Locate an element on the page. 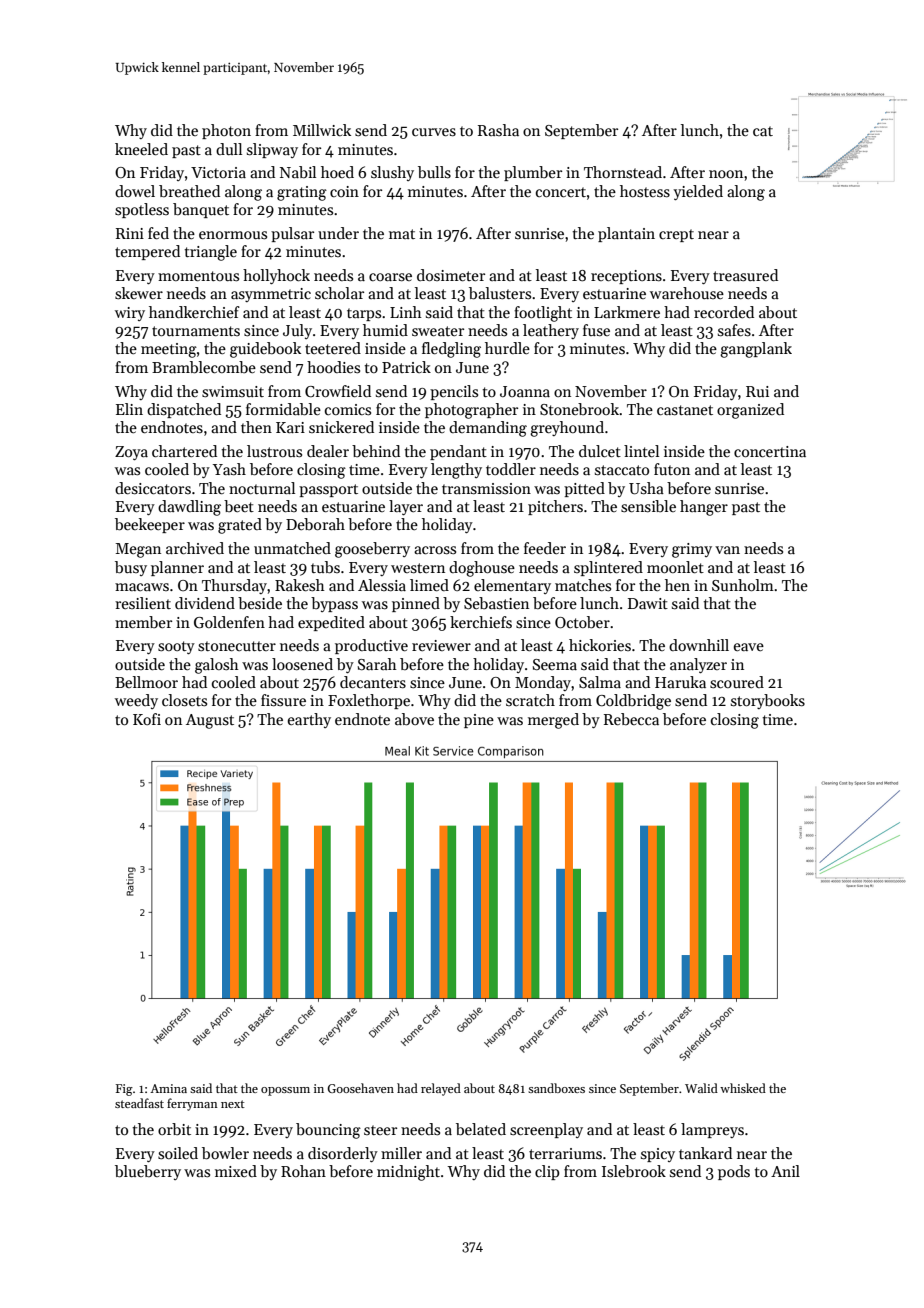 The image size is (924, 1308). balusters is located at coordinates (500, 293).
